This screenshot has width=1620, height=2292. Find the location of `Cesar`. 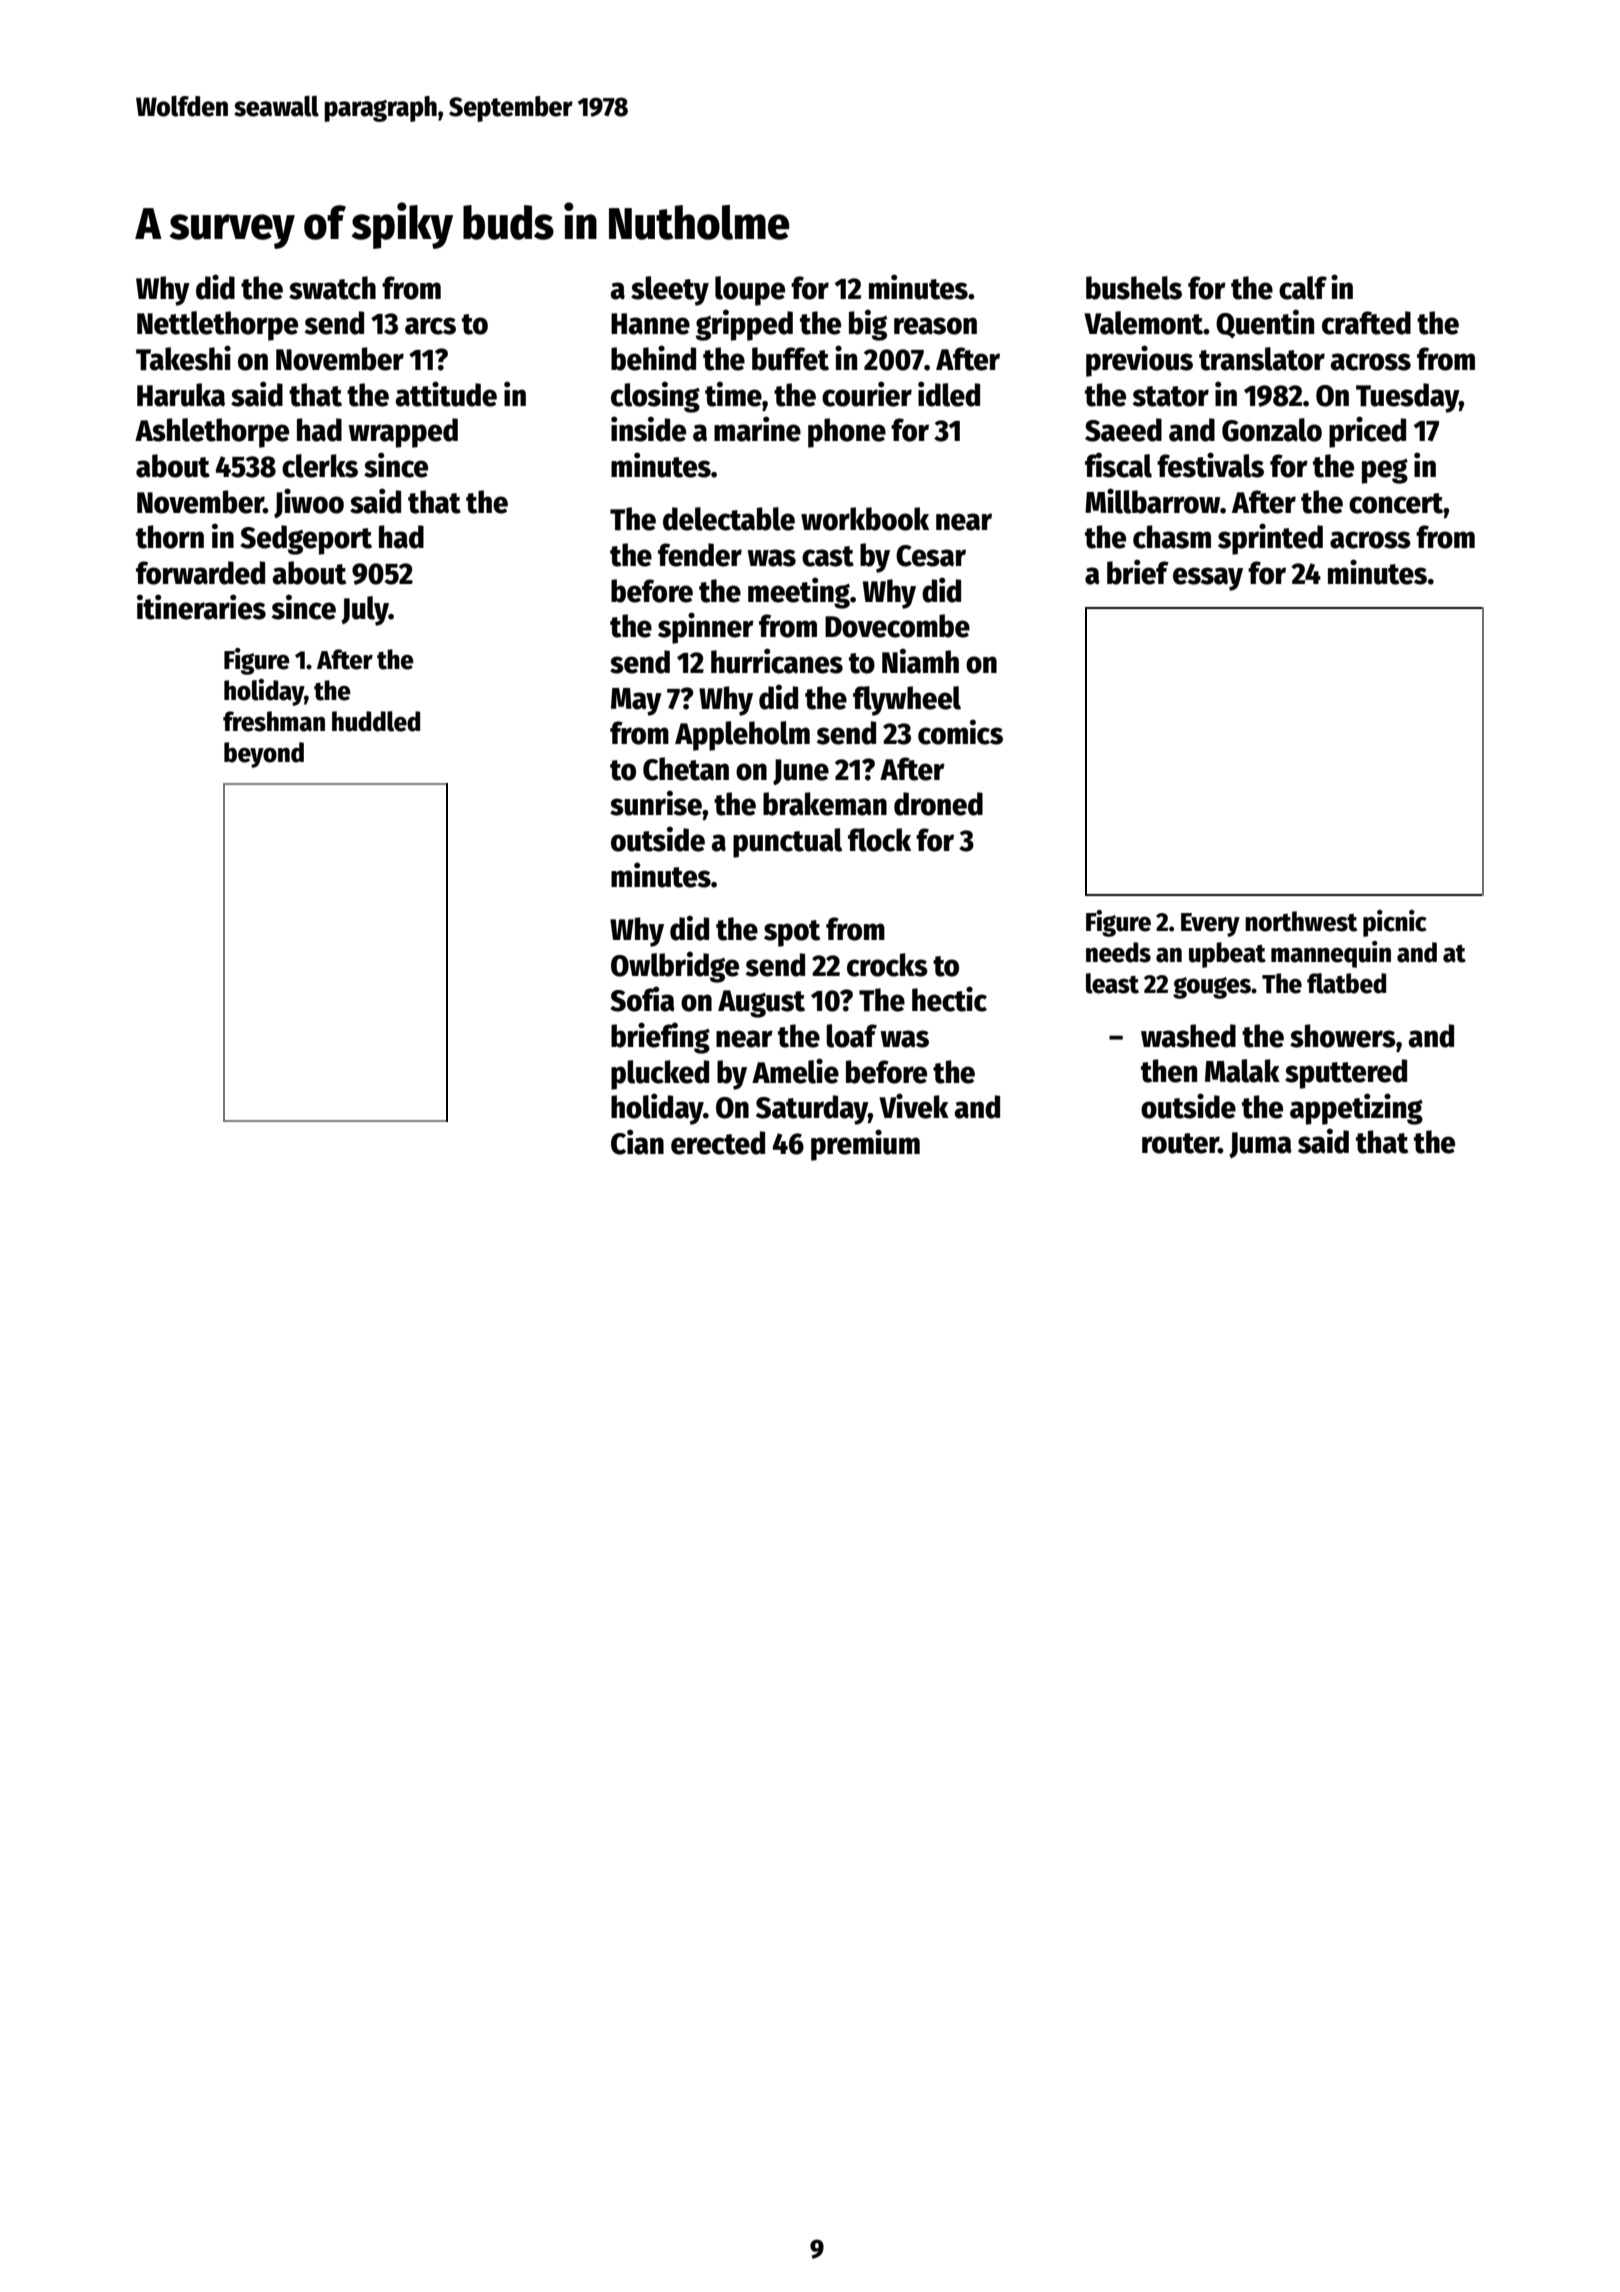

Cesar is located at coordinates (931, 556).
